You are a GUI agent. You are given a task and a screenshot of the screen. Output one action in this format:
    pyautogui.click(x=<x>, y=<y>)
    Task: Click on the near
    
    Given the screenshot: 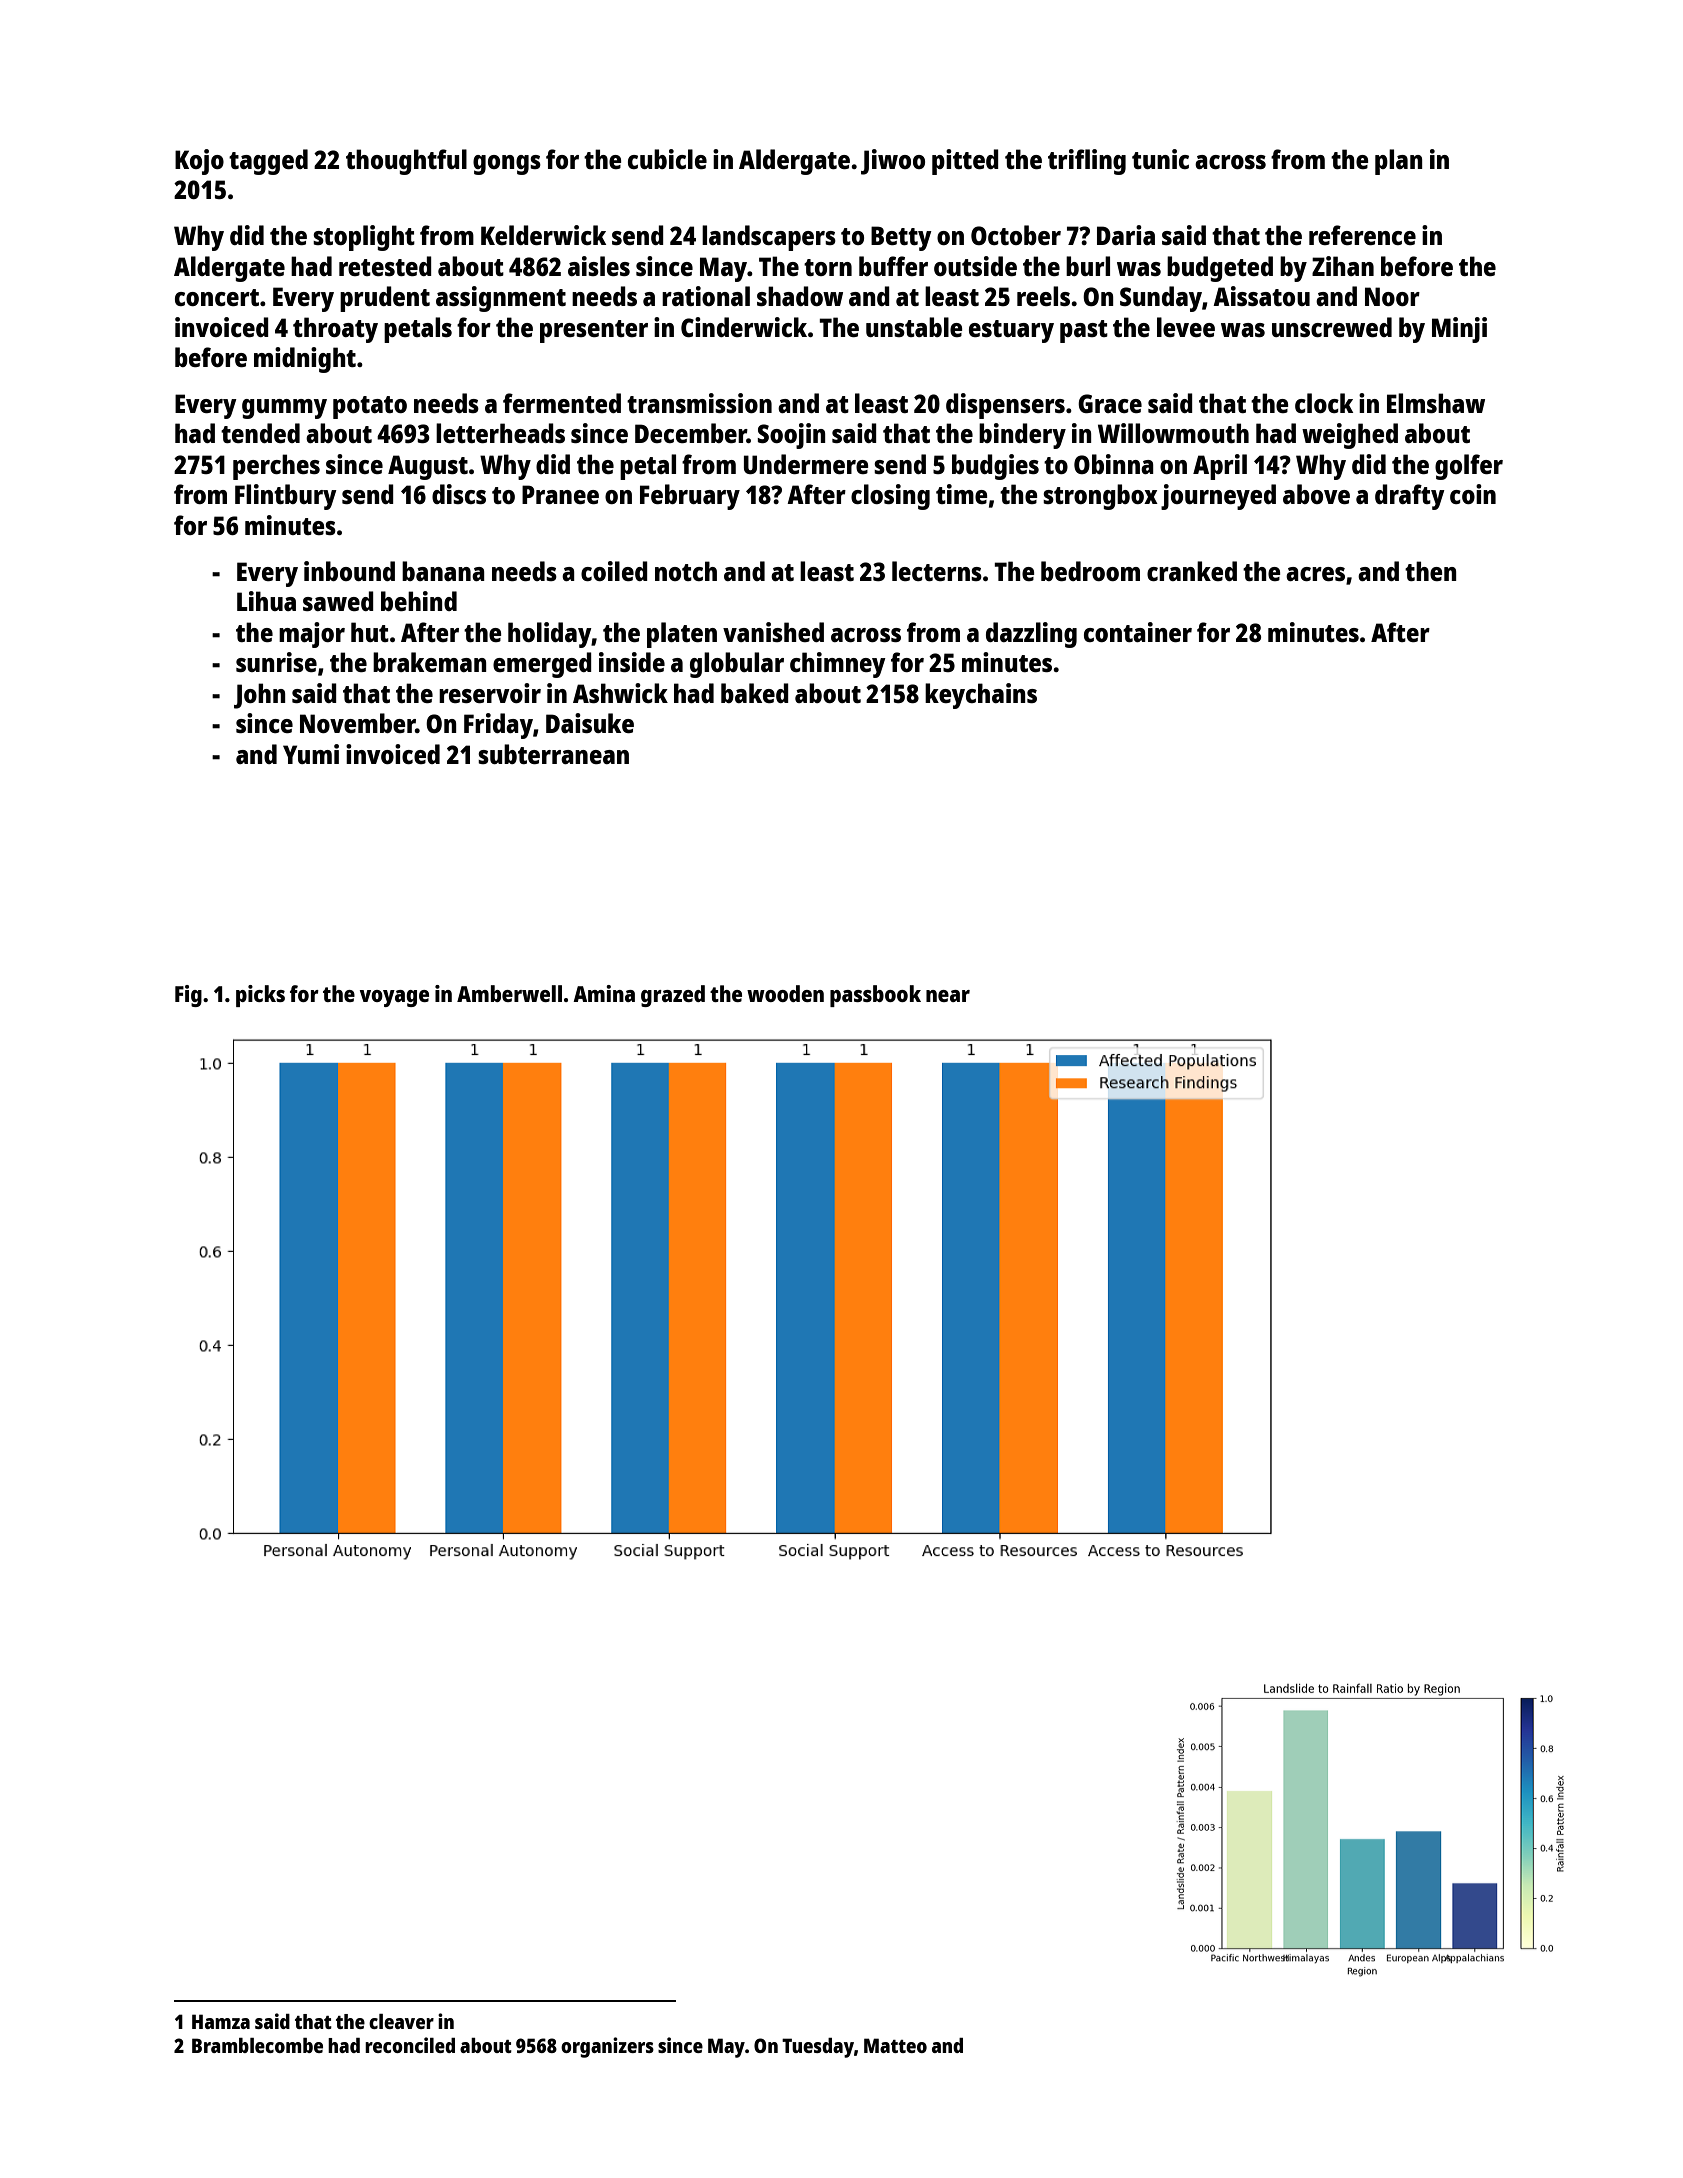 What is the action you would take?
    pyautogui.click(x=948, y=996)
